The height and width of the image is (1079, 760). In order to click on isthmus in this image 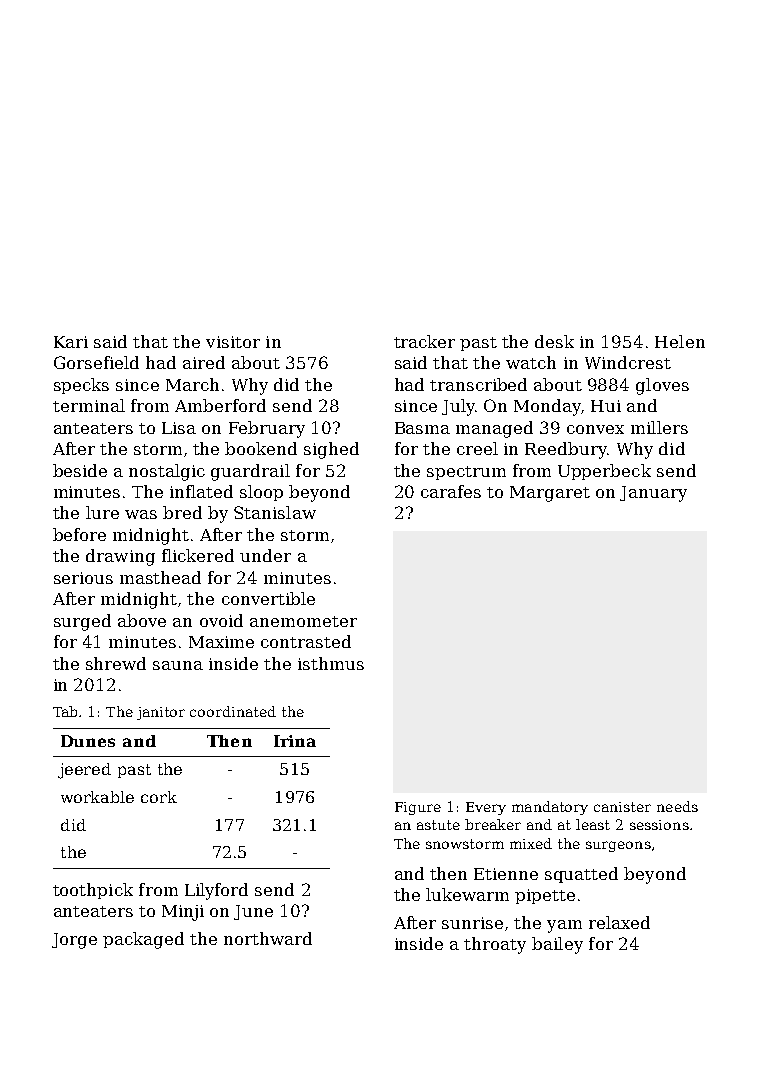, I will do `click(331, 663)`.
